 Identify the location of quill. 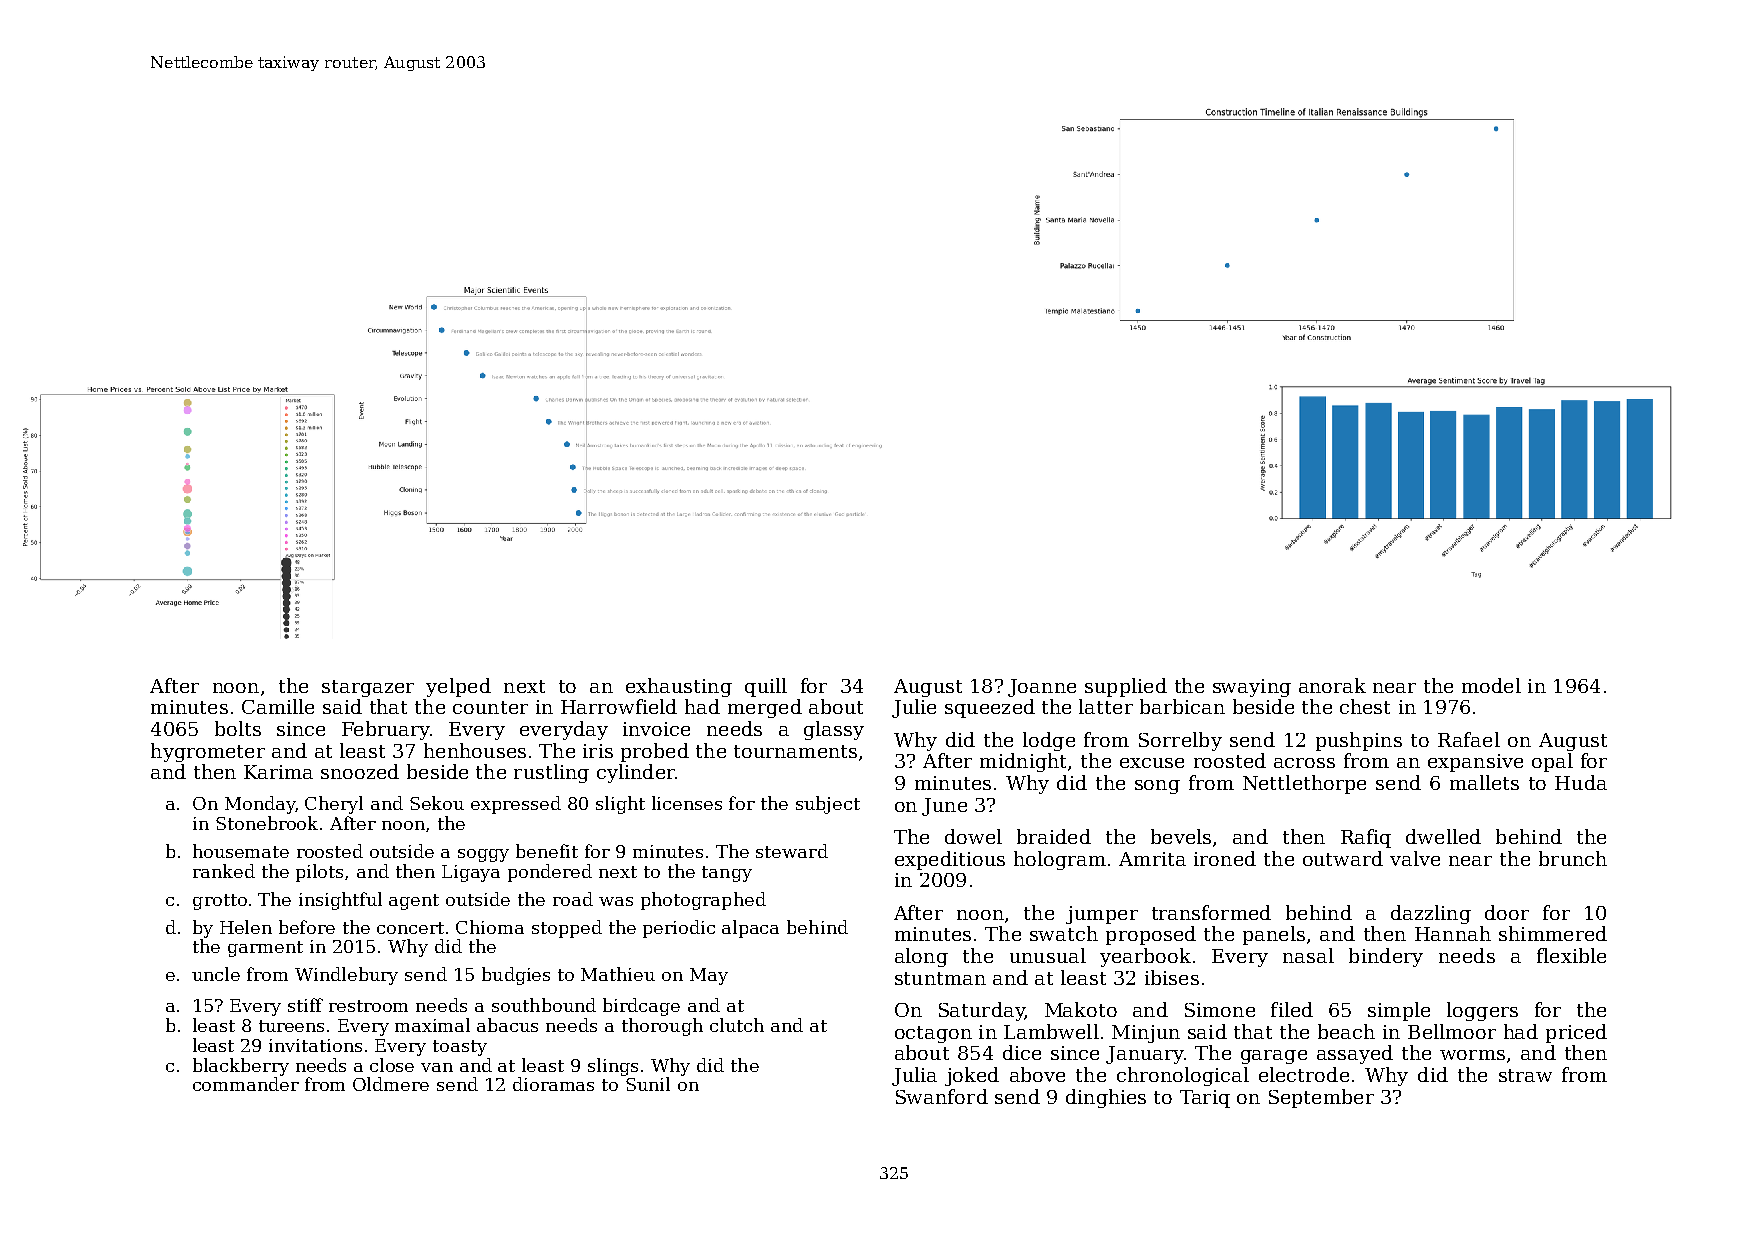
(766, 687).
